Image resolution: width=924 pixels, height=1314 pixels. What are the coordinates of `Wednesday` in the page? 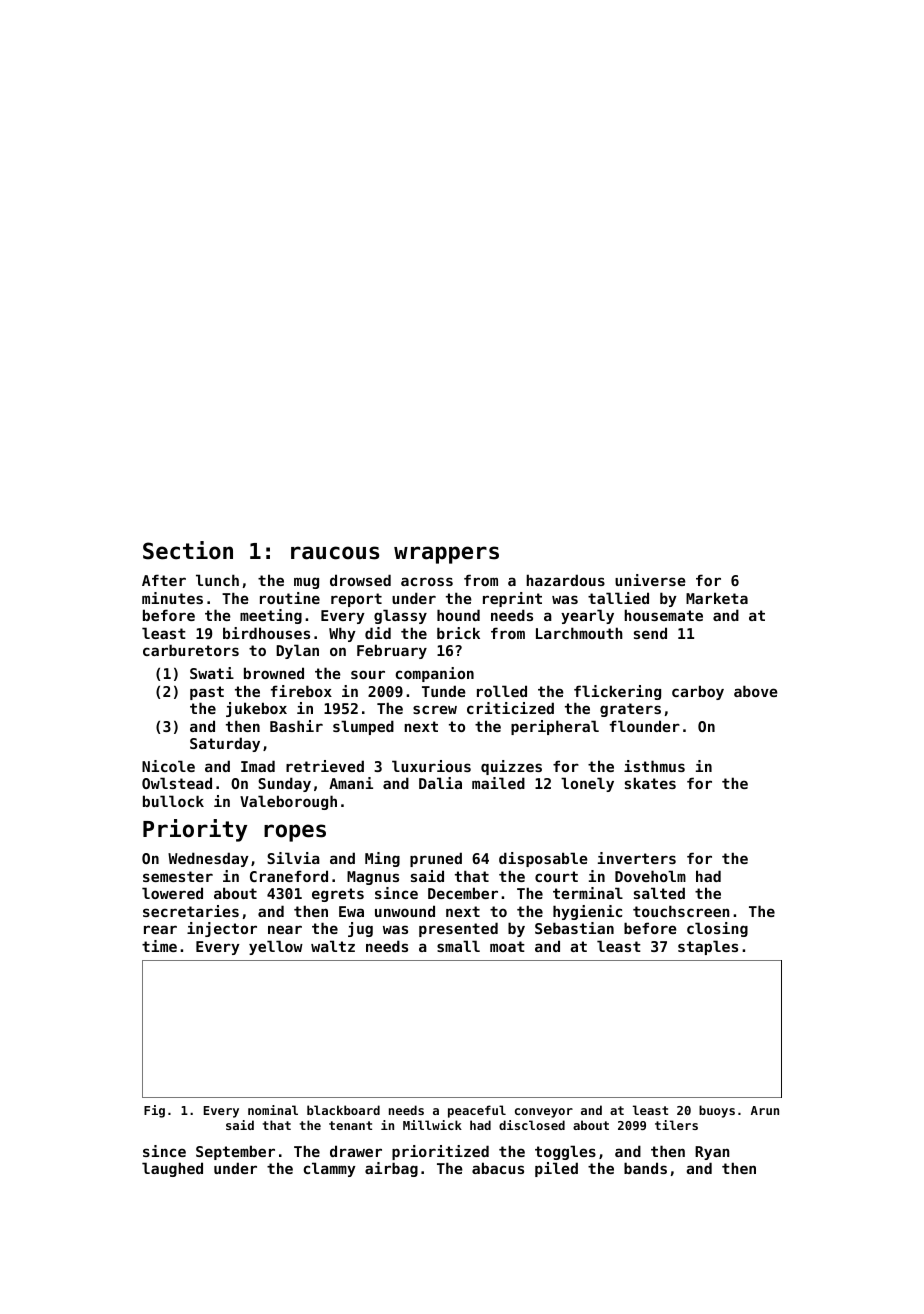 It's located at (208, 859).
